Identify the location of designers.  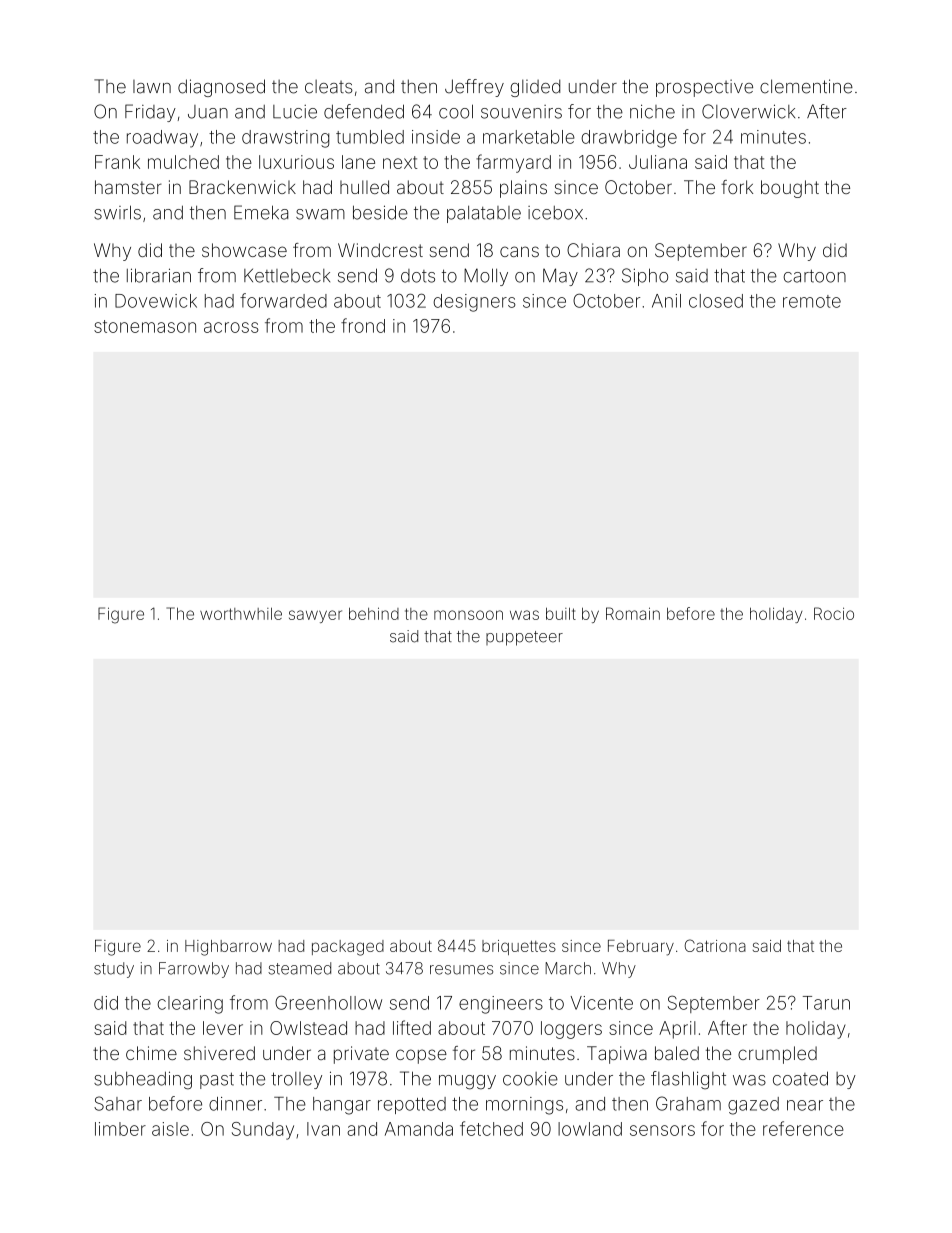
(474, 303).
